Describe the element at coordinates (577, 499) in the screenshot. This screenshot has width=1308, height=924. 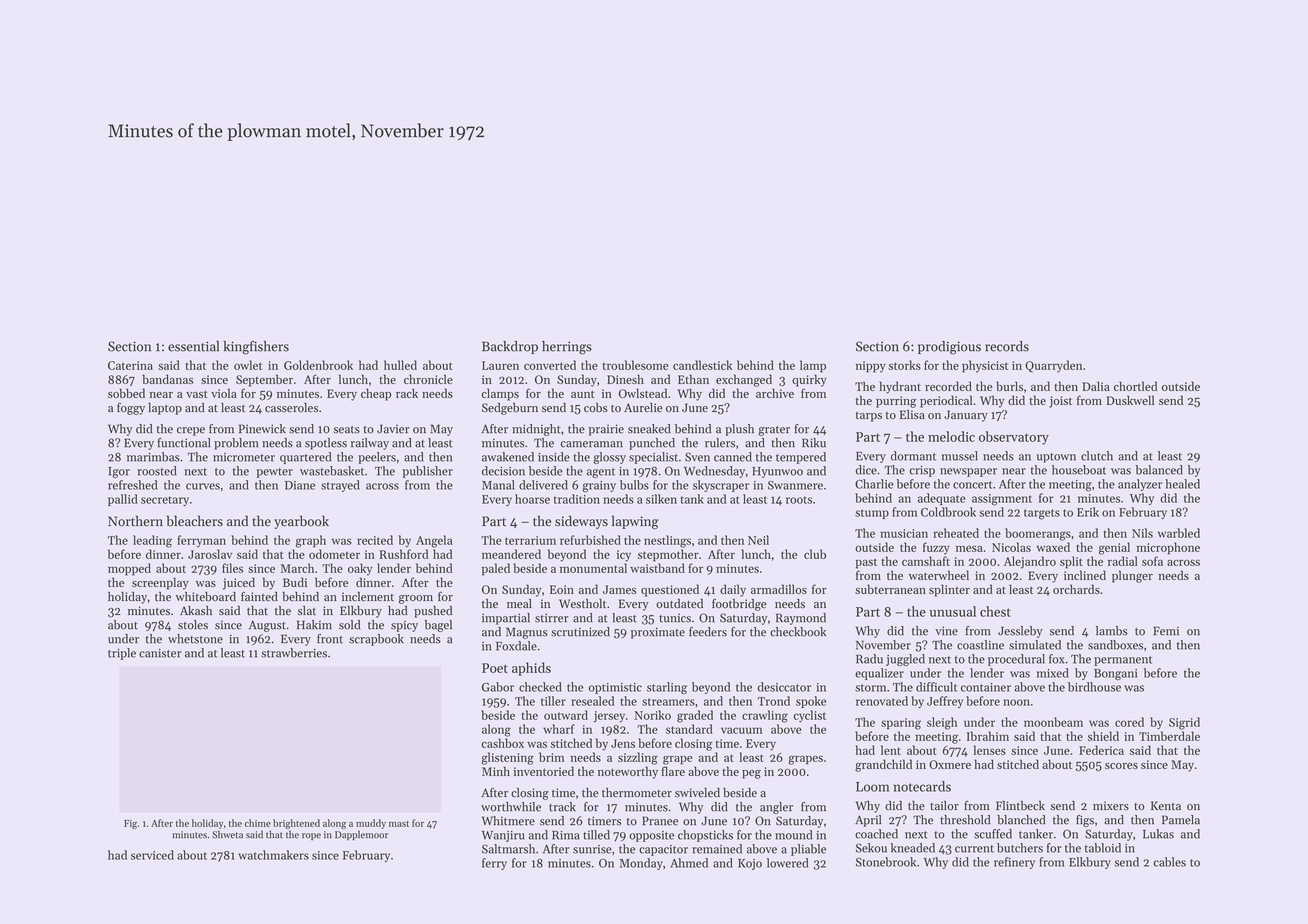
I see `tradition` at that location.
